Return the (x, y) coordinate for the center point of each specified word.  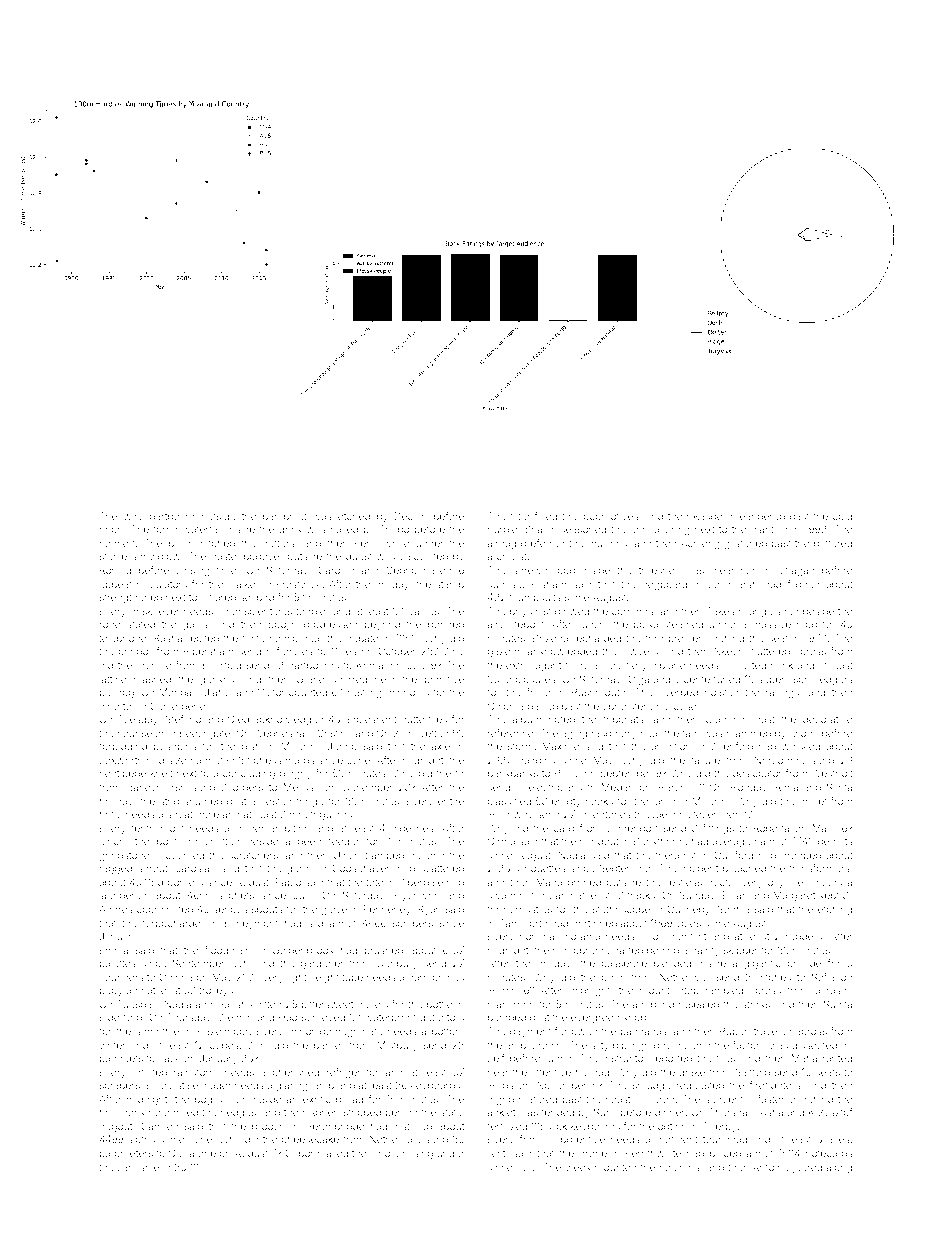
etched (354, 516)
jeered (807, 1168)
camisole (138, 1167)
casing (417, 1155)
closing (193, 571)
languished (773, 612)
